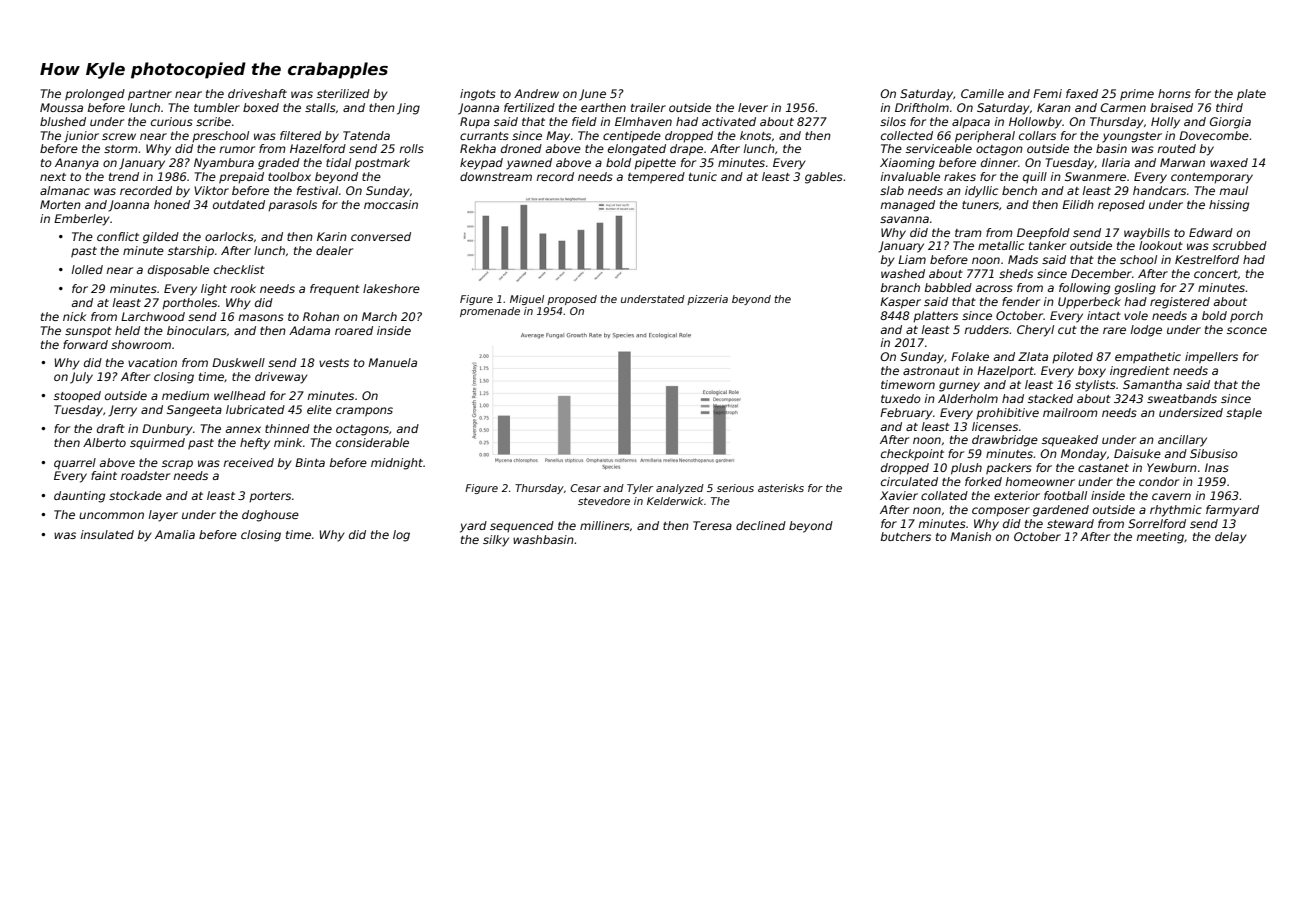 The image size is (1308, 924). I want to click on sweatbands, so click(1182, 398).
